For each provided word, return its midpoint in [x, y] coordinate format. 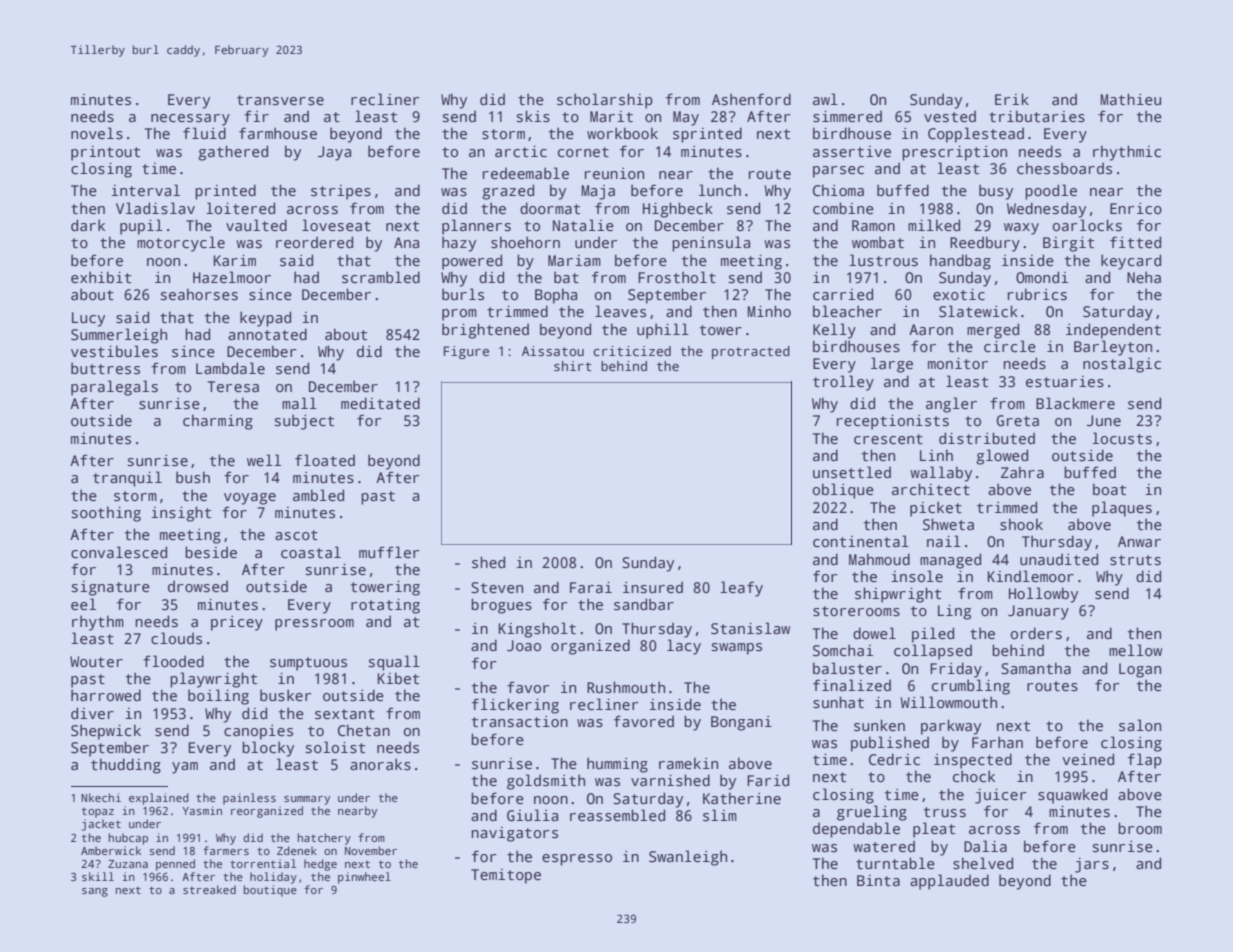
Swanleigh [688, 858]
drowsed [198, 586]
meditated [380, 403]
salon [1140, 725]
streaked [209, 889]
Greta [1018, 420]
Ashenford [751, 99]
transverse [280, 100]
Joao [524, 646]
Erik [1012, 99]
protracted [751, 352]
